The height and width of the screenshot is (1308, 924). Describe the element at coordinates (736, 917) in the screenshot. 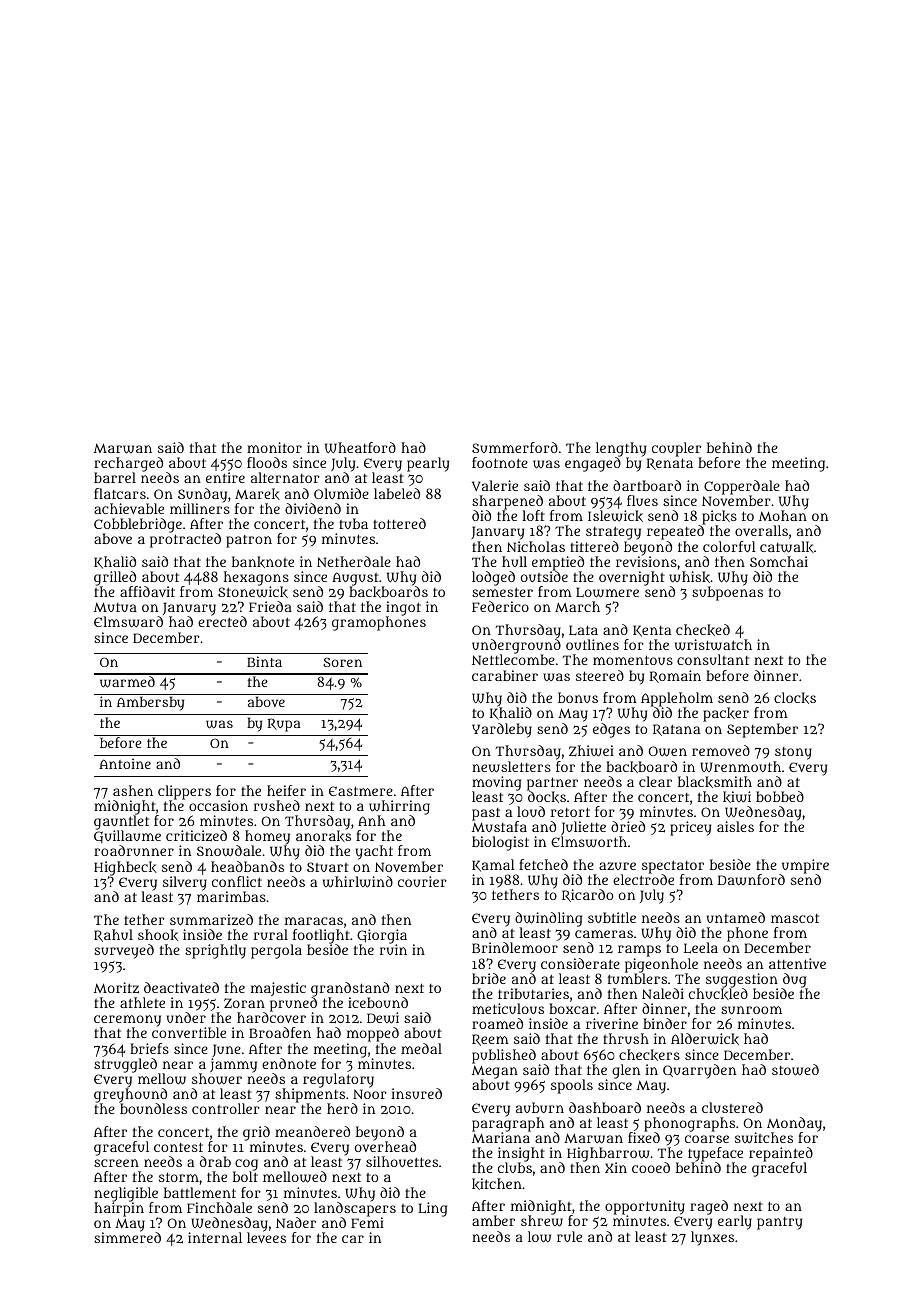

I see `untamed` at that location.
